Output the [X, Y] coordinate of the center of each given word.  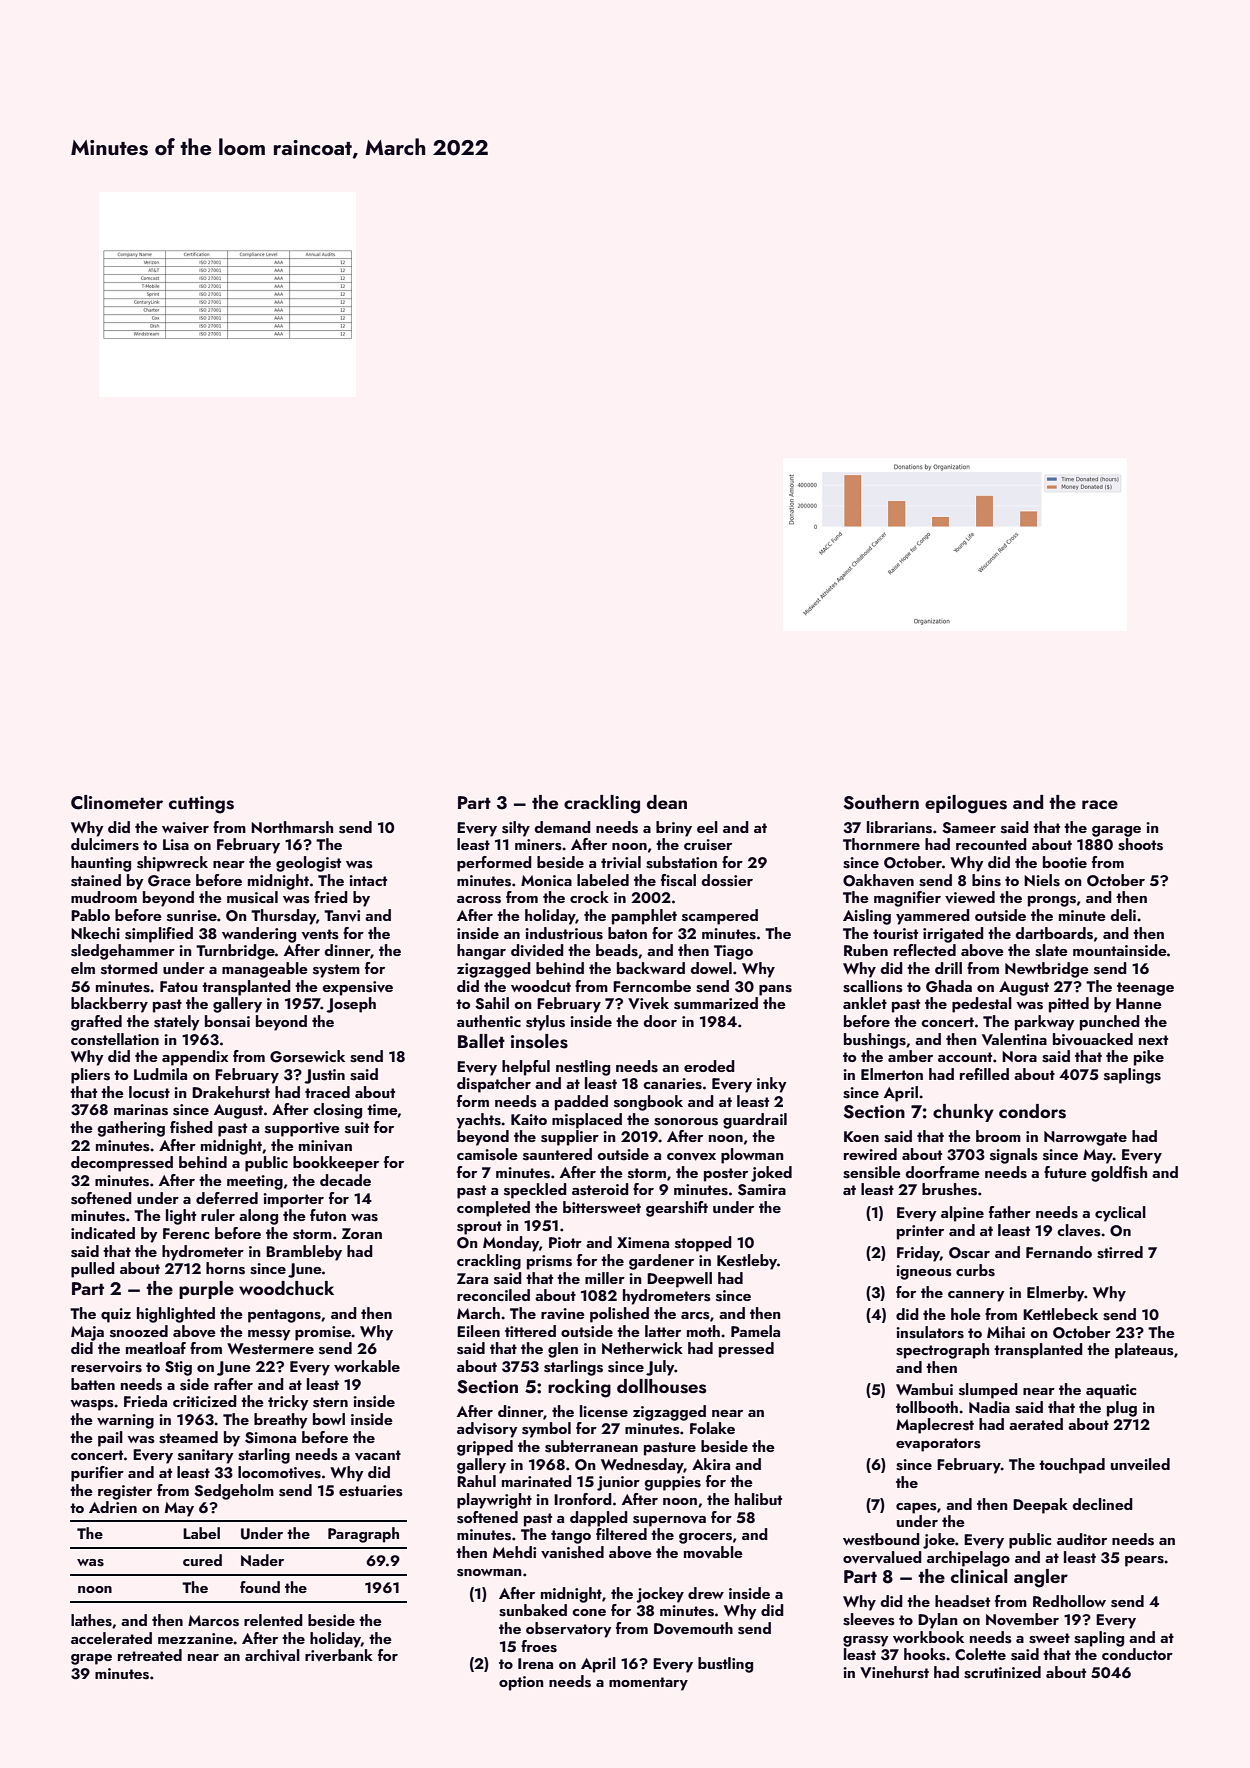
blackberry [109, 1005]
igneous [924, 1272]
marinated [537, 1481]
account [965, 1057]
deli [1123, 915]
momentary [648, 1684]
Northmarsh [292, 827]
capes [916, 1508]
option [521, 1683]
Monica [546, 880]
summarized [716, 1003]
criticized [205, 1401]
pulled [93, 1270]
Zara [472, 1278]
